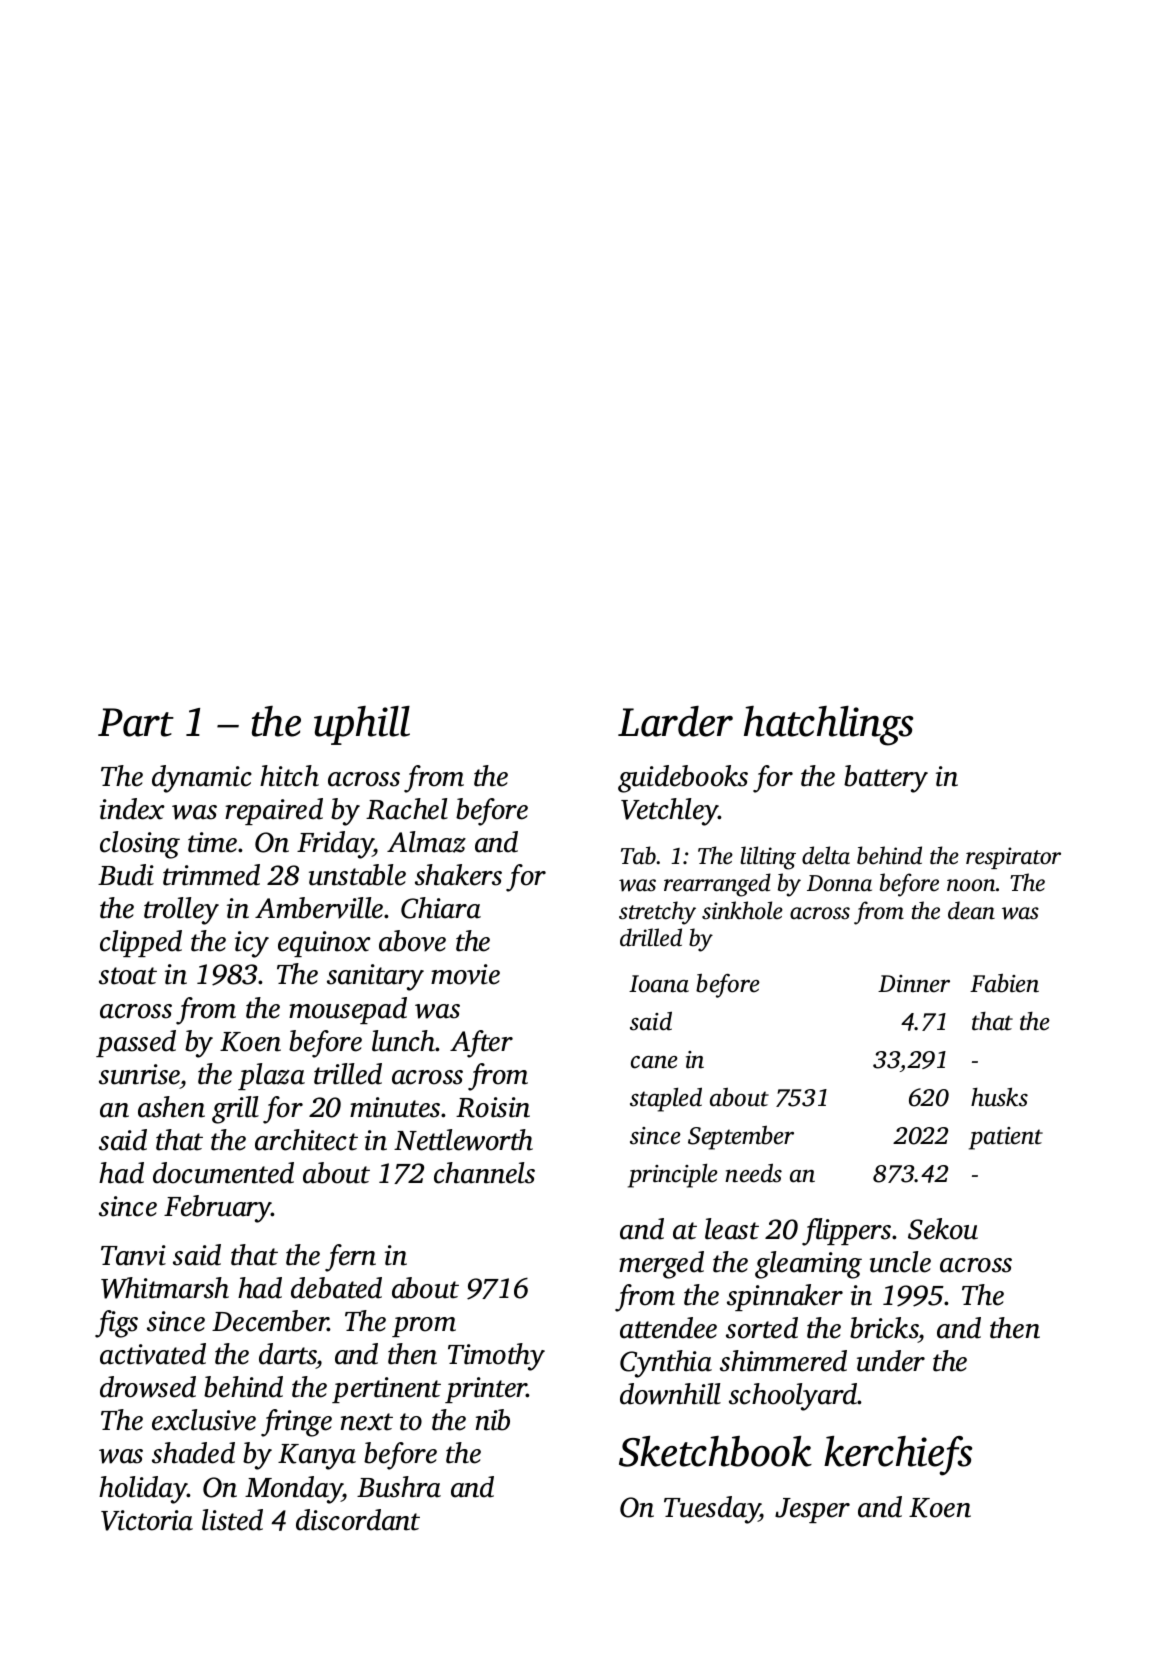  I want to click on listed, so click(232, 1520).
